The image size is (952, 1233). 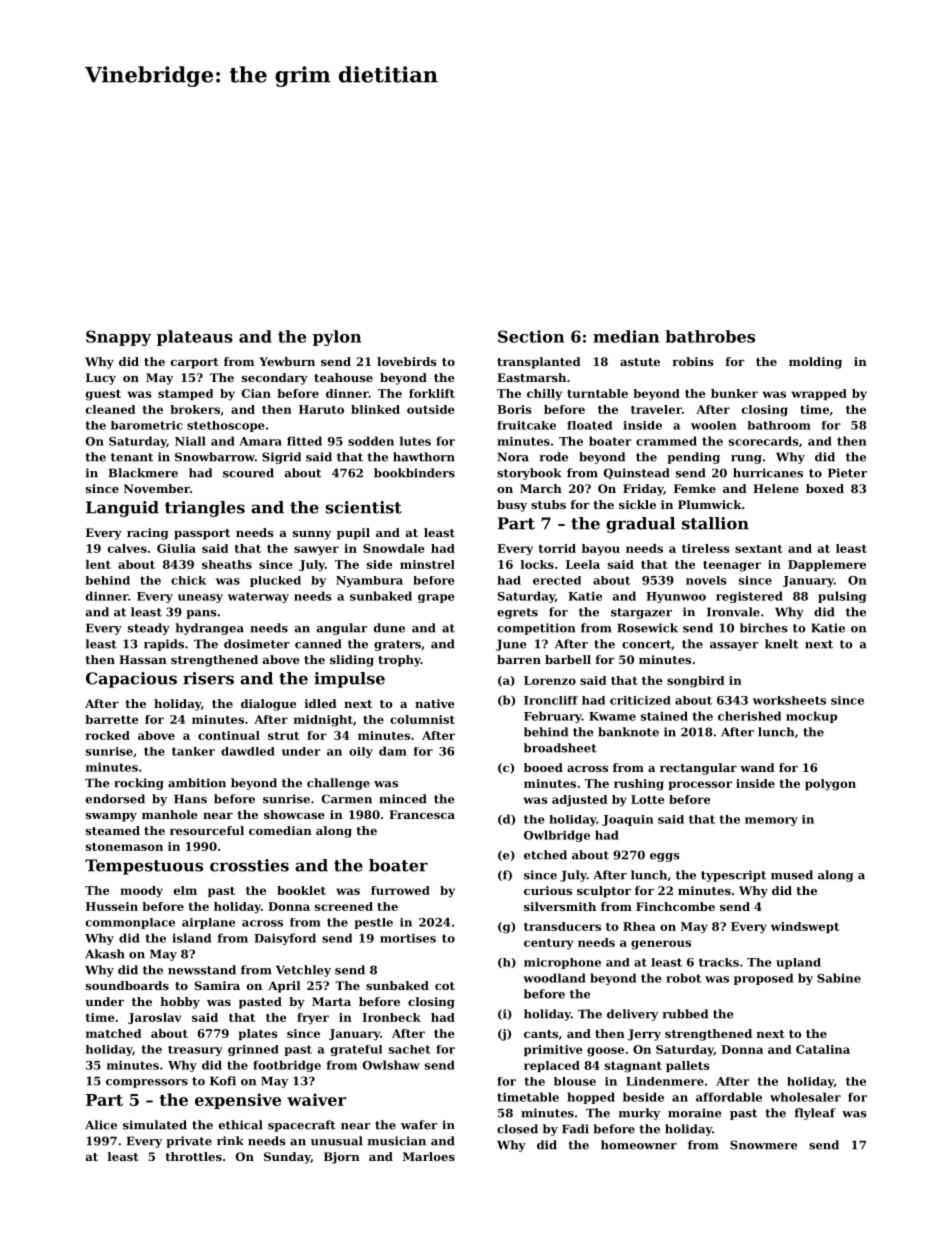 What do you see at coordinates (548, 890) in the document?
I see `curious` at bounding box center [548, 890].
